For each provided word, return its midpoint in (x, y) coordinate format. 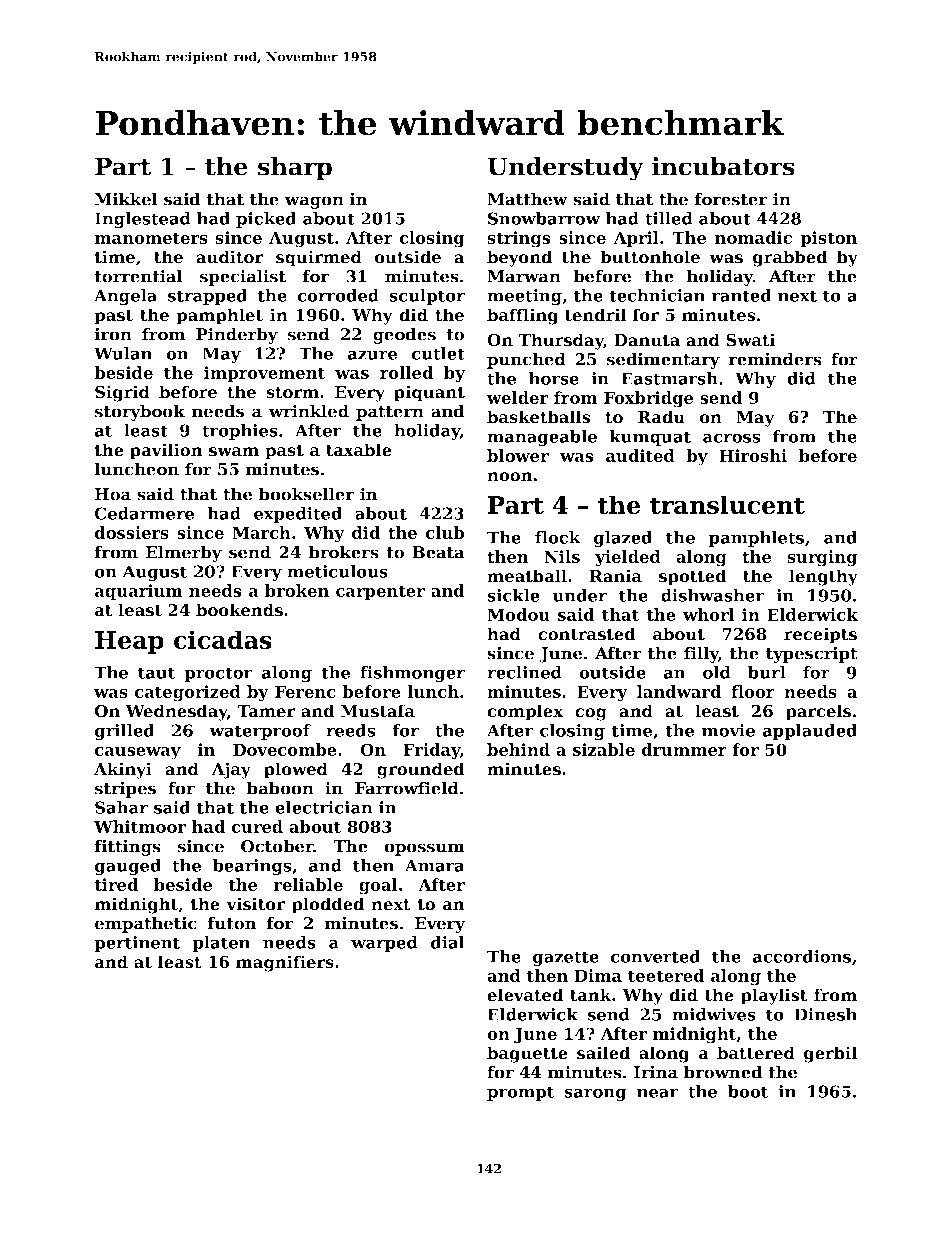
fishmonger (412, 674)
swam (234, 452)
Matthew (528, 199)
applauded (810, 732)
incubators (723, 166)
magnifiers (285, 963)
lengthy (823, 577)
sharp (295, 169)
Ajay (231, 770)
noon (510, 477)
